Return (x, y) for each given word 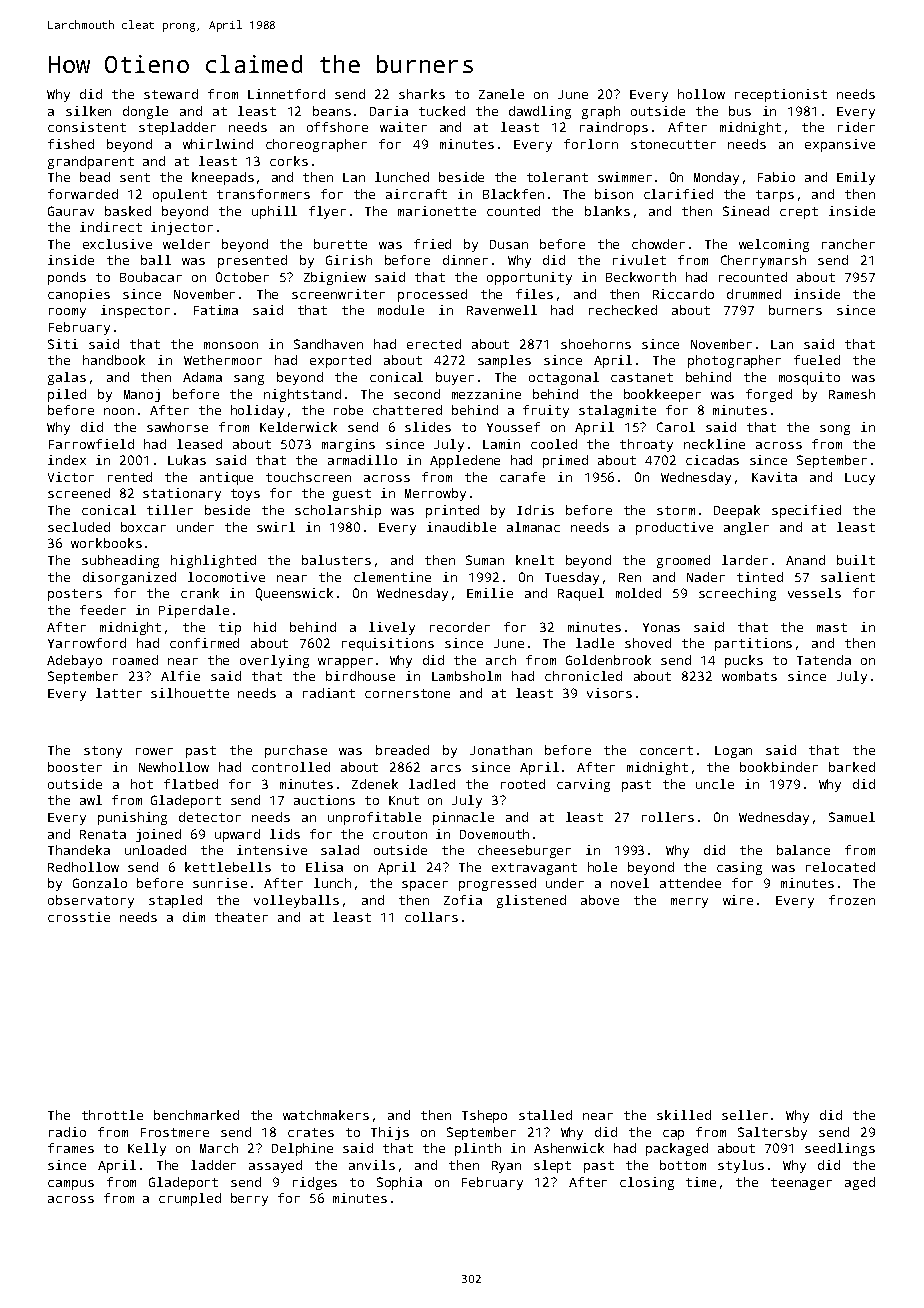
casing (739, 868)
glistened (531, 901)
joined (158, 835)
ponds (67, 278)
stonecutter (673, 144)
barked (852, 767)
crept (799, 213)
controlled (291, 767)
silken (88, 111)
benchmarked (196, 1115)
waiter (403, 127)
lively (392, 628)
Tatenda (824, 660)
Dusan (509, 244)
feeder (103, 610)
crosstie (79, 917)
